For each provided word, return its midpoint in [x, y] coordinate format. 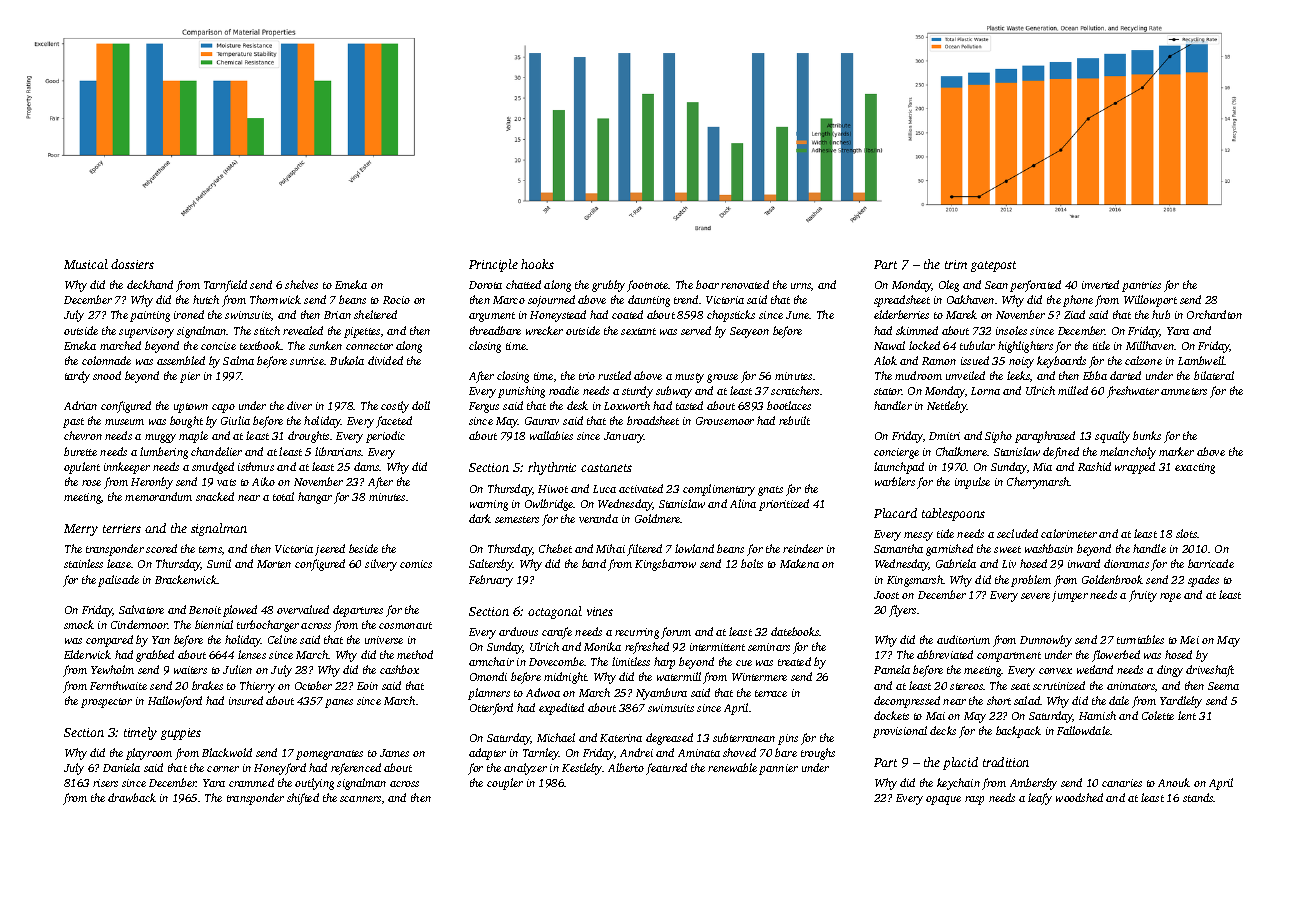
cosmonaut [405, 625]
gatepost [993, 266]
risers [105, 783]
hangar [315, 498]
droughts [308, 437]
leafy [1040, 799]
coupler [505, 784]
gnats [770, 491]
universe [384, 640]
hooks [537, 264]
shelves [301, 284]
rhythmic [552, 468]
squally [1112, 437]
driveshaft [1210, 671]
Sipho [998, 437]
